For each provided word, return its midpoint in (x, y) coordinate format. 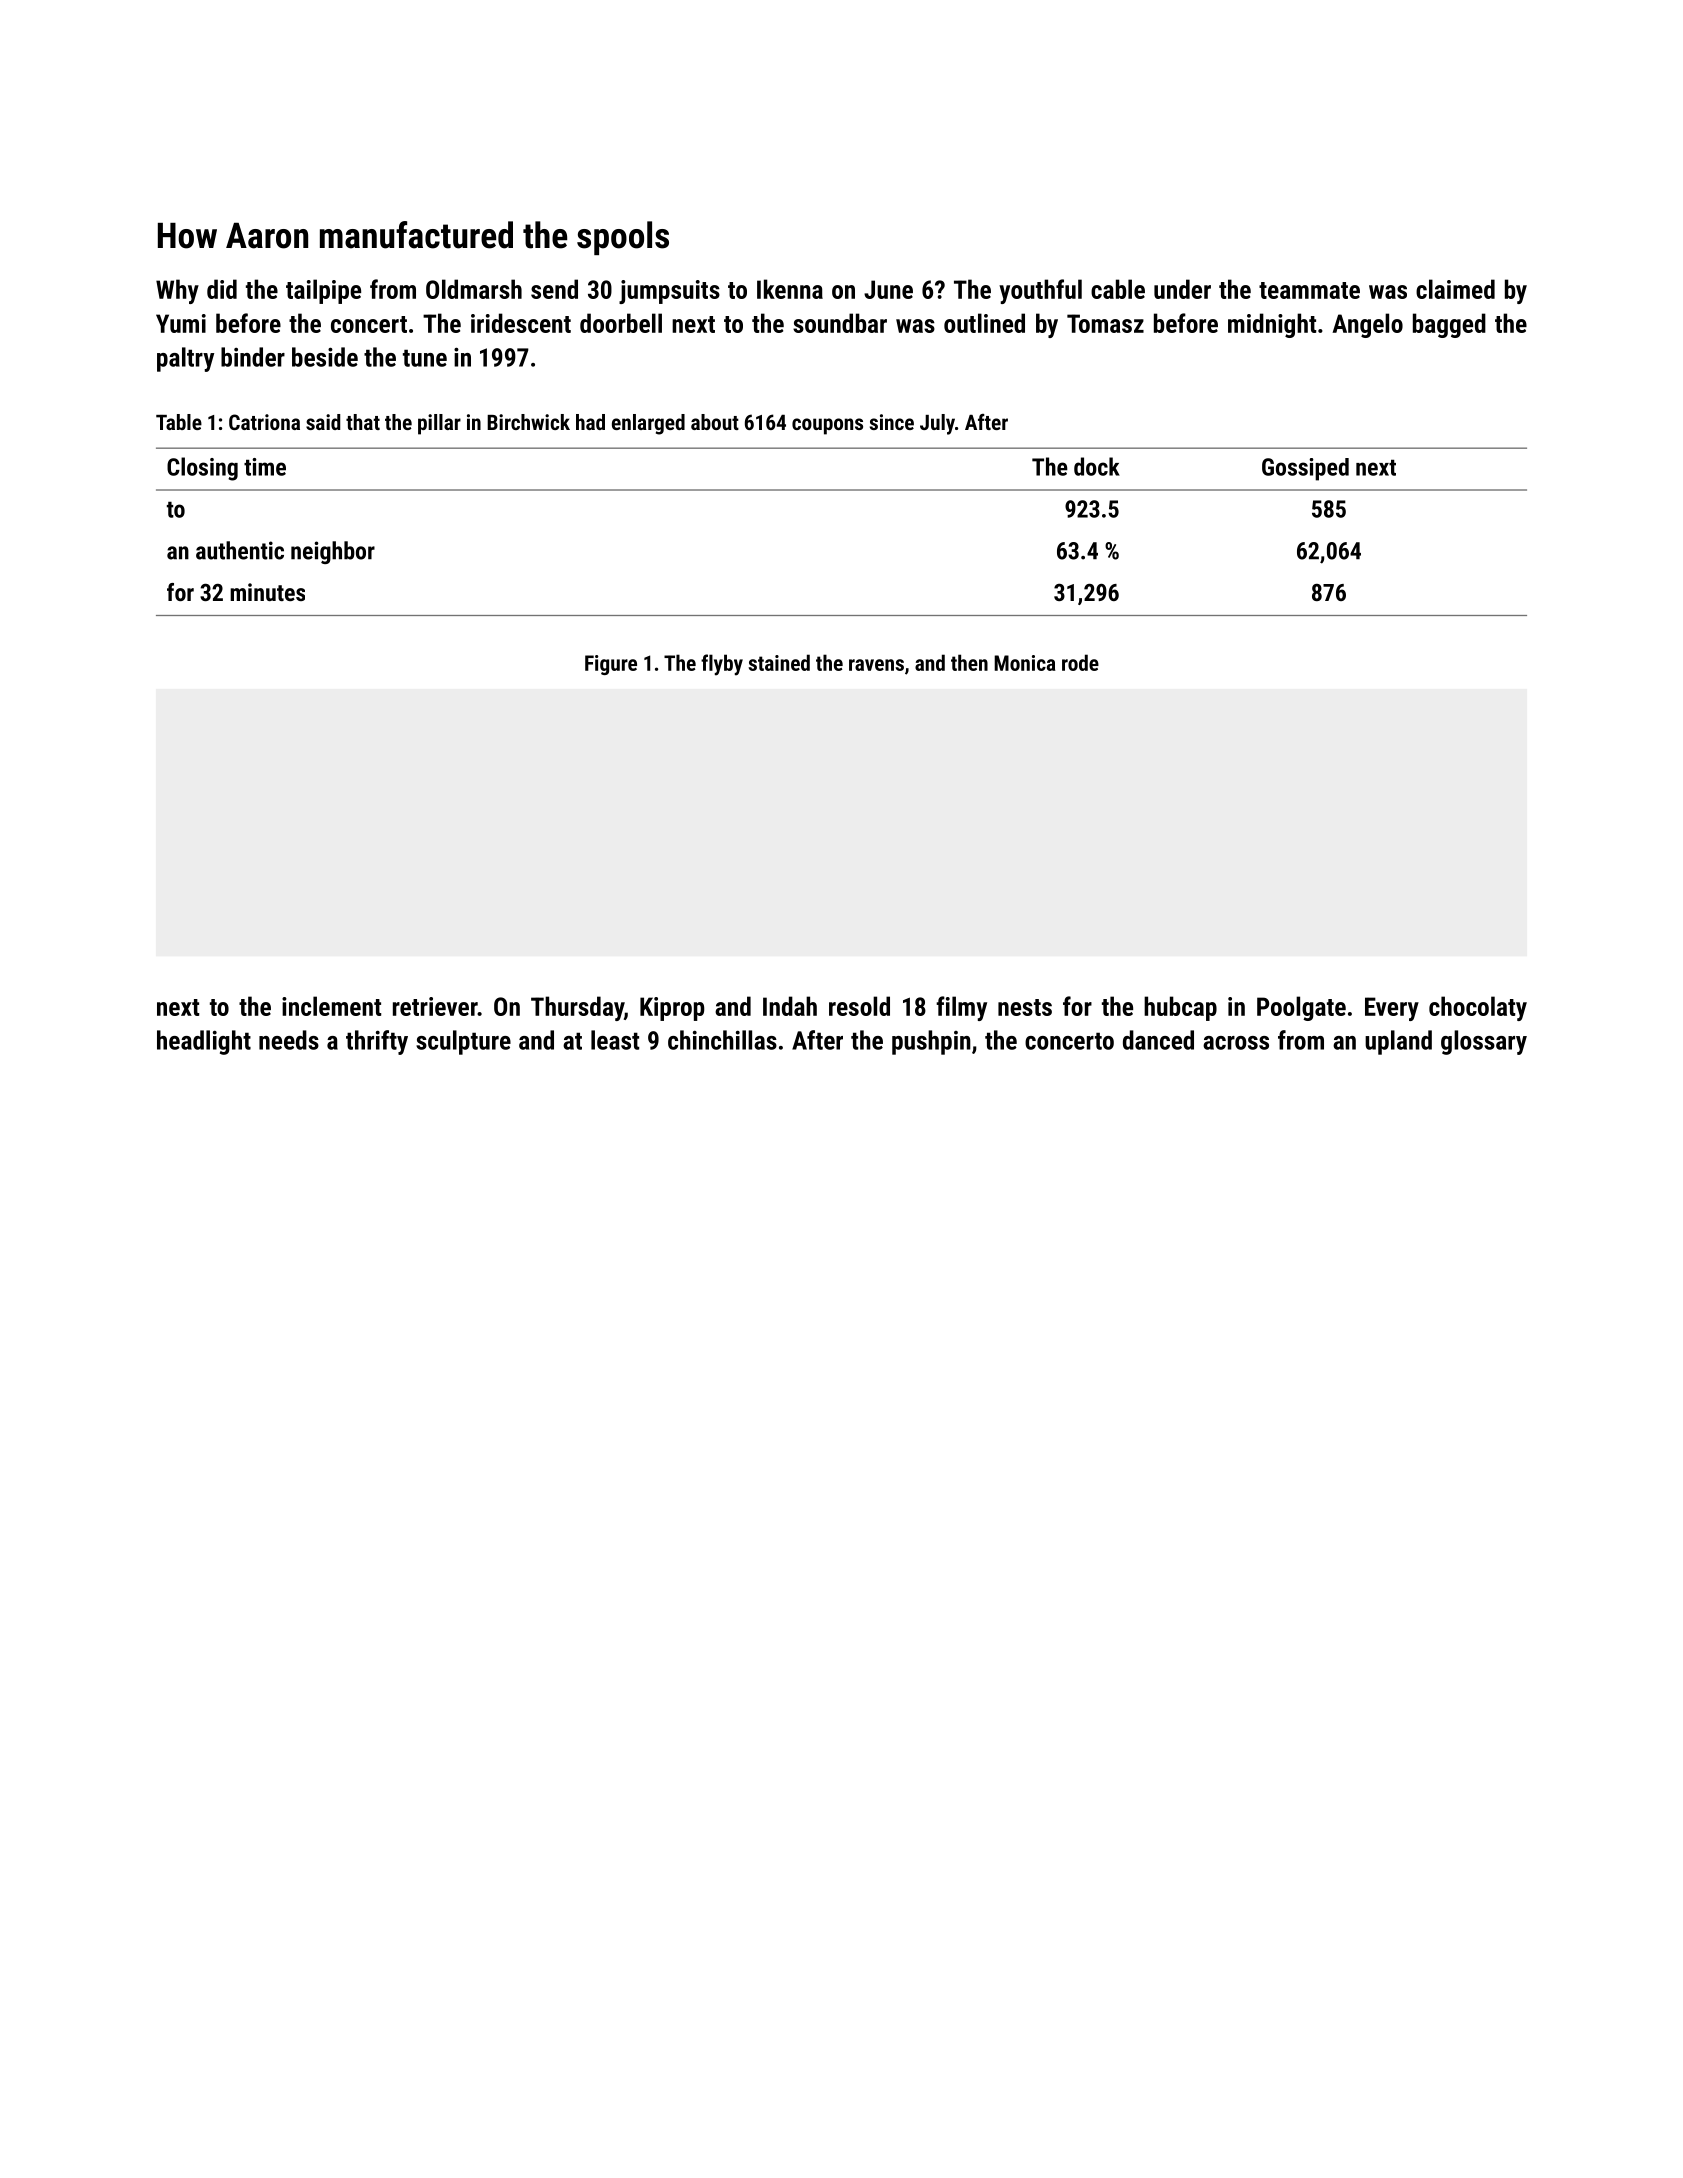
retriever (435, 1006)
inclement (331, 1006)
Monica (1024, 663)
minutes (267, 592)
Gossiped (1305, 469)
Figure (611, 665)
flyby (722, 665)
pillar (439, 424)
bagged (1449, 325)
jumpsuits (669, 292)
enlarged (648, 424)
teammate (1309, 290)
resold (859, 1006)
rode (1080, 662)
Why (177, 291)
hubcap (1180, 1008)
